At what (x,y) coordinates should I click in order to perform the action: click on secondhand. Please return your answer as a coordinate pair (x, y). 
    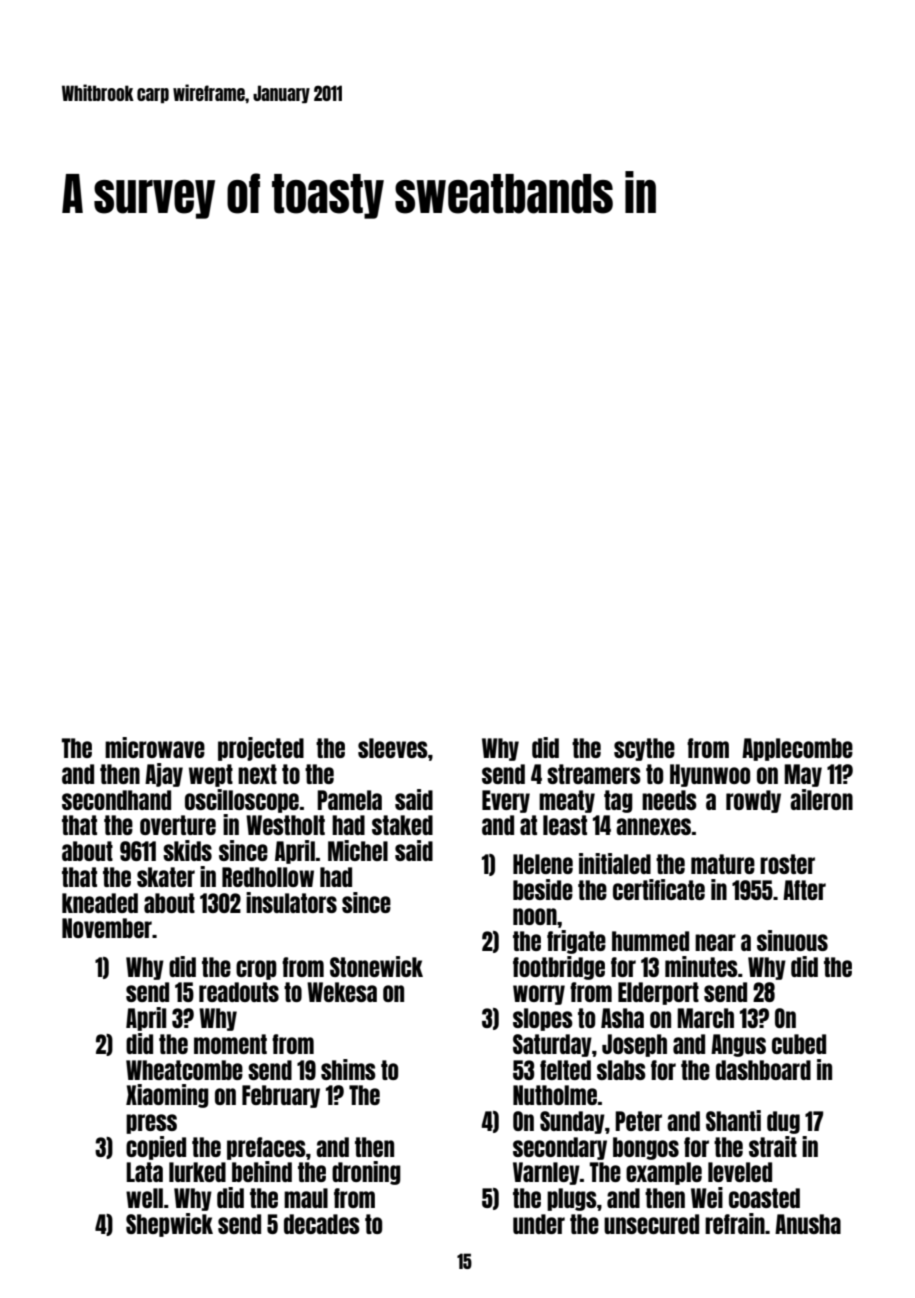
    Looking at the image, I should click on (116, 800).
